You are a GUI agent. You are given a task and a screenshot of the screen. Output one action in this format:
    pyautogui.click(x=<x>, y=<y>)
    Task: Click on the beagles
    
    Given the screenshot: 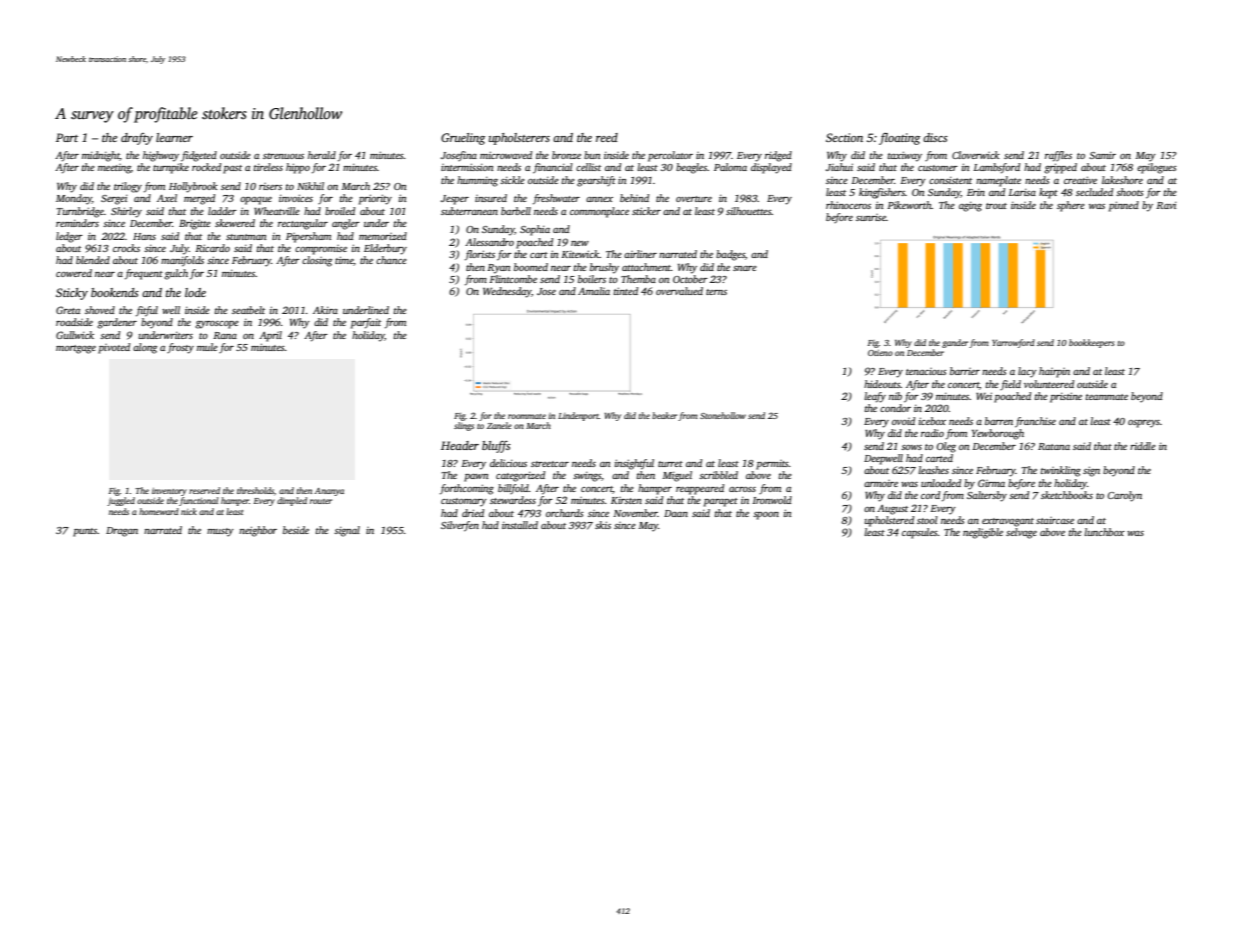 What is the action you would take?
    pyautogui.click(x=691, y=168)
